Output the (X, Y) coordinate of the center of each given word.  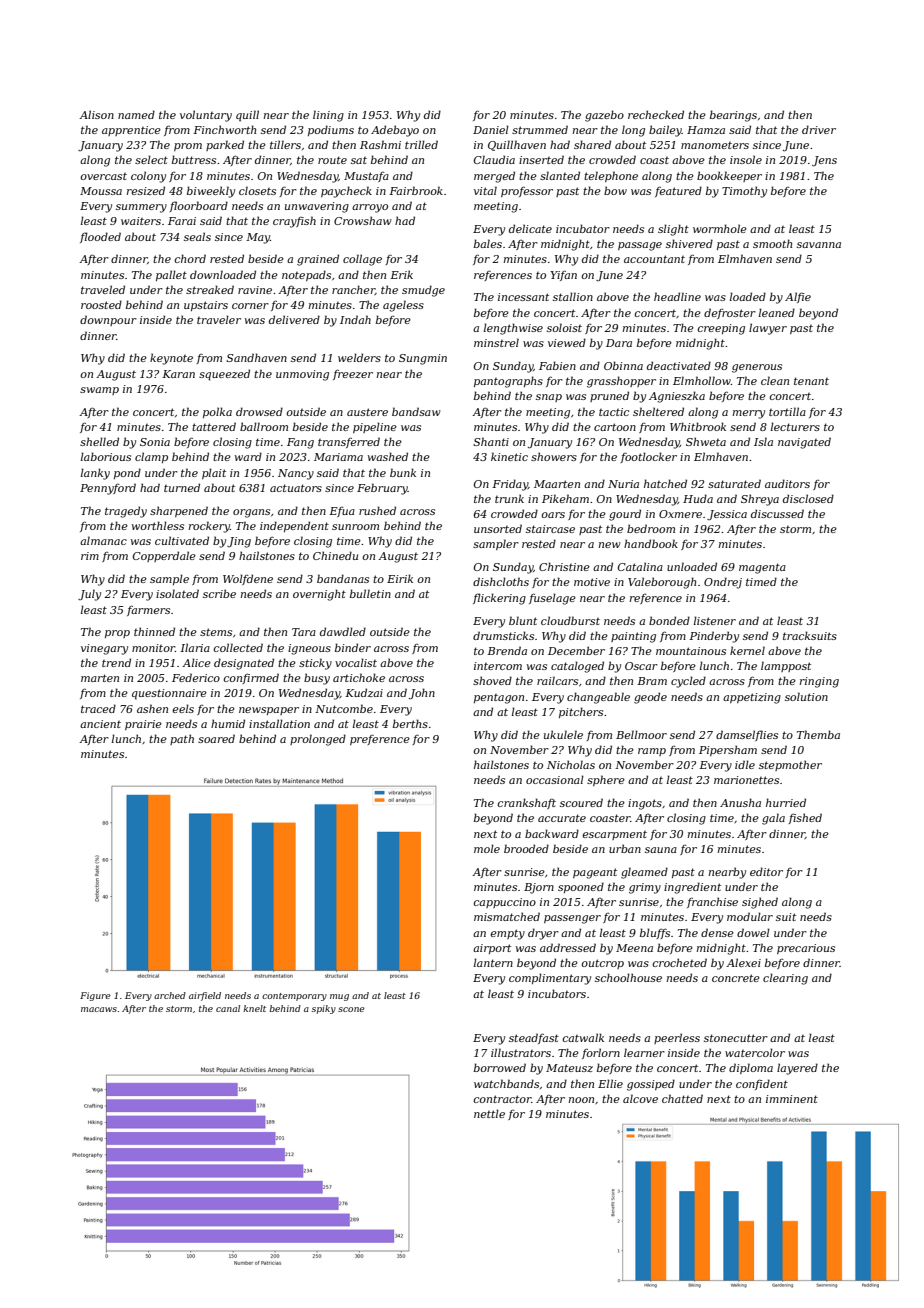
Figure (95, 996)
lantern (493, 962)
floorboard (198, 206)
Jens (824, 161)
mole (487, 848)
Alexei (743, 962)
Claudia (494, 159)
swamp (99, 391)
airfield (205, 996)
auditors (787, 483)
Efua (342, 512)
